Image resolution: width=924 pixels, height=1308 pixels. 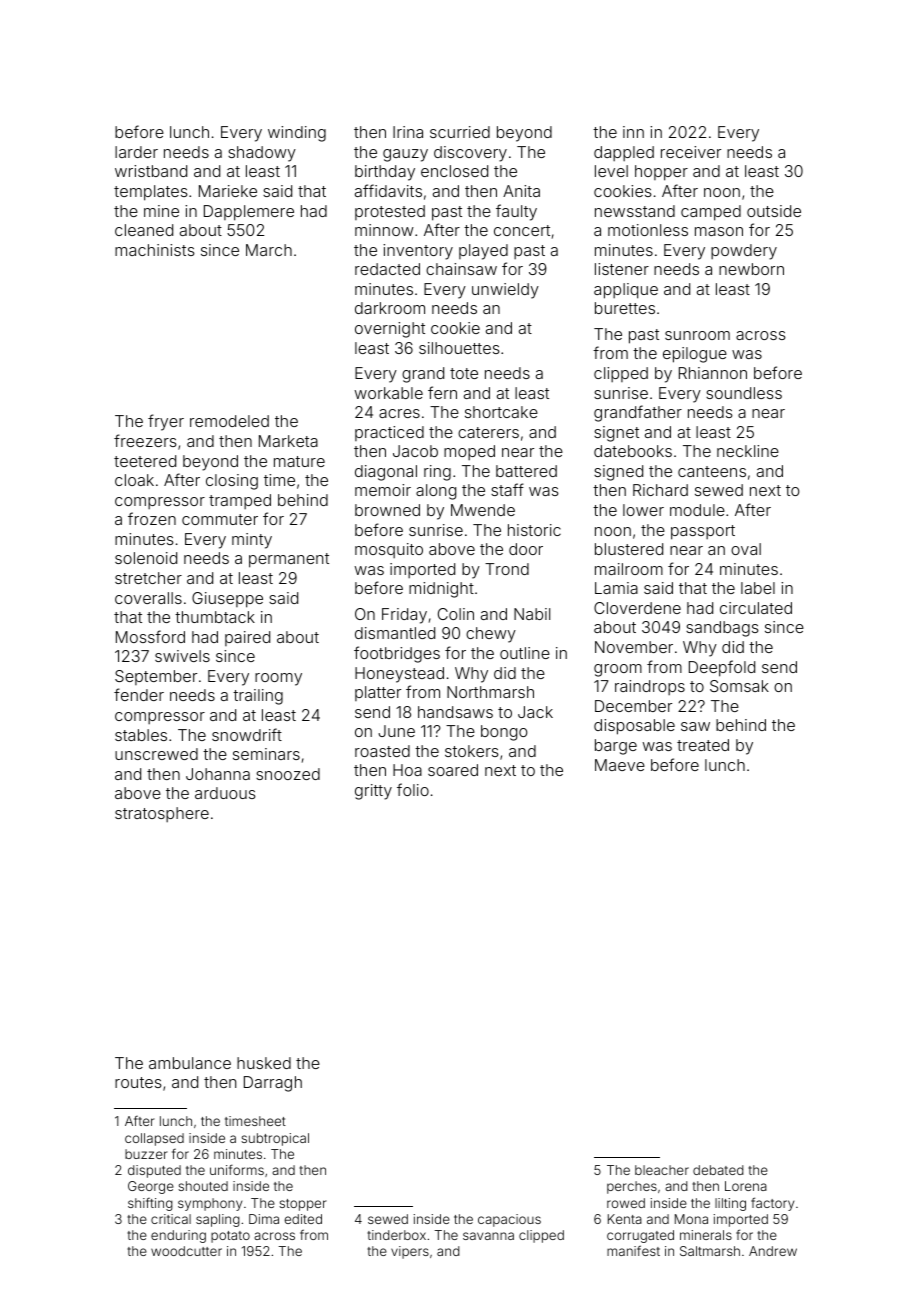 What do you see at coordinates (660, 490) in the screenshot?
I see `Richard` at bounding box center [660, 490].
